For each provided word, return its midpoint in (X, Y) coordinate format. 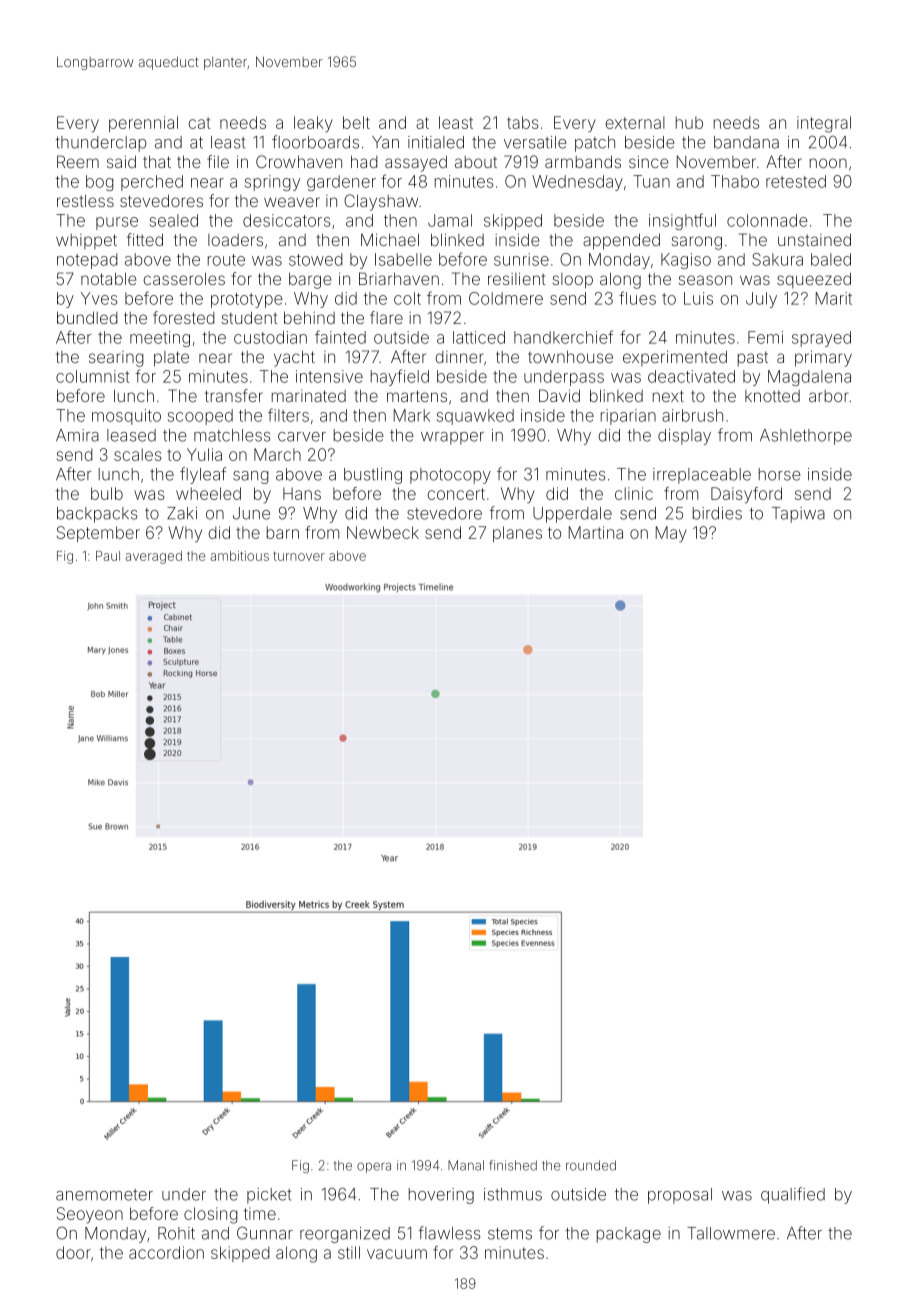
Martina (596, 532)
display (684, 437)
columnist (93, 376)
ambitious (239, 556)
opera (374, 1168)
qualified (793, 1195)
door (73, 1252)
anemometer (104, 1195)
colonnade (767, 220)
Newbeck (383, 532)
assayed (416, 163)
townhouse (570, 357)
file (218, 161)
